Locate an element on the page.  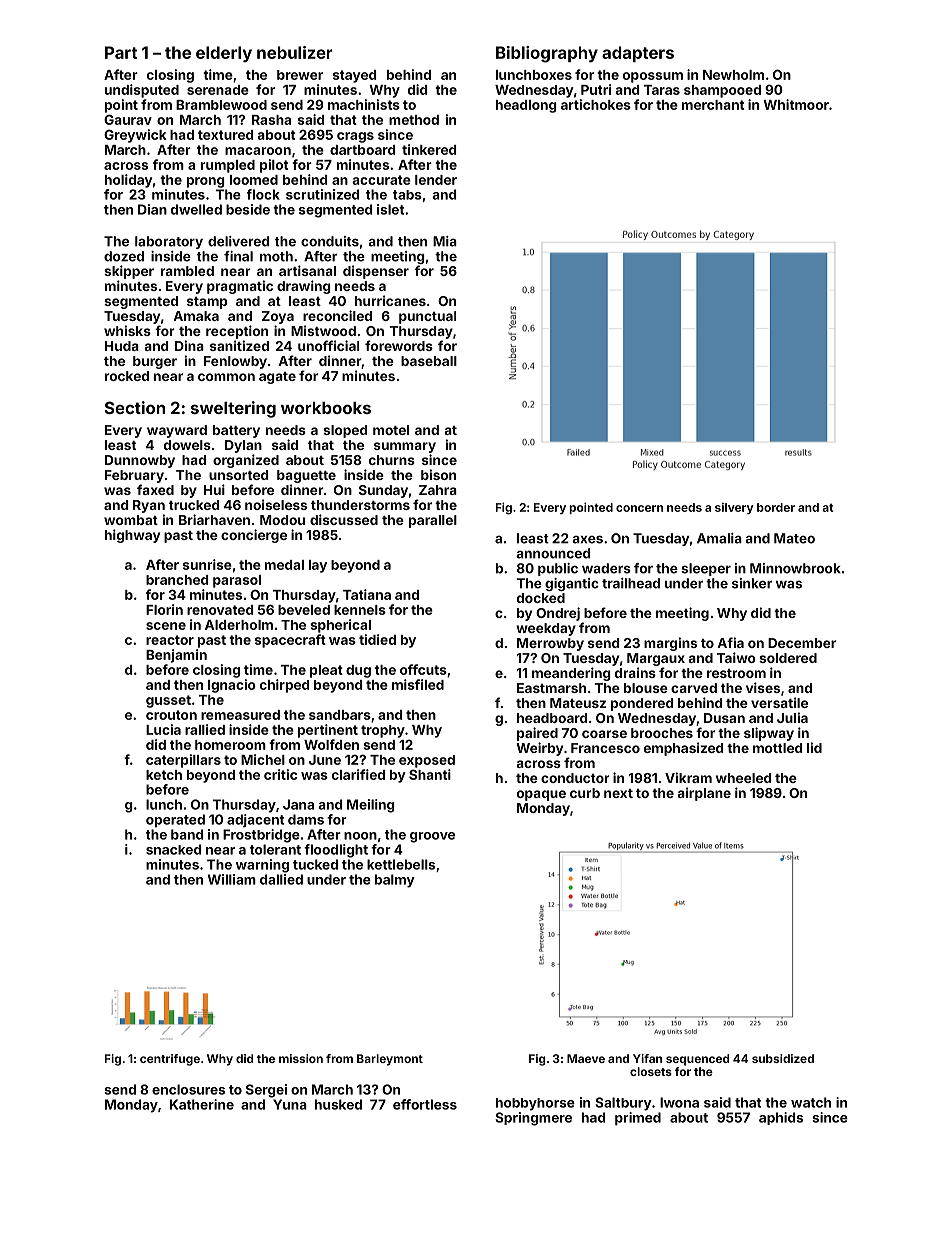
sleeper is located at coordinates (706, 569).
